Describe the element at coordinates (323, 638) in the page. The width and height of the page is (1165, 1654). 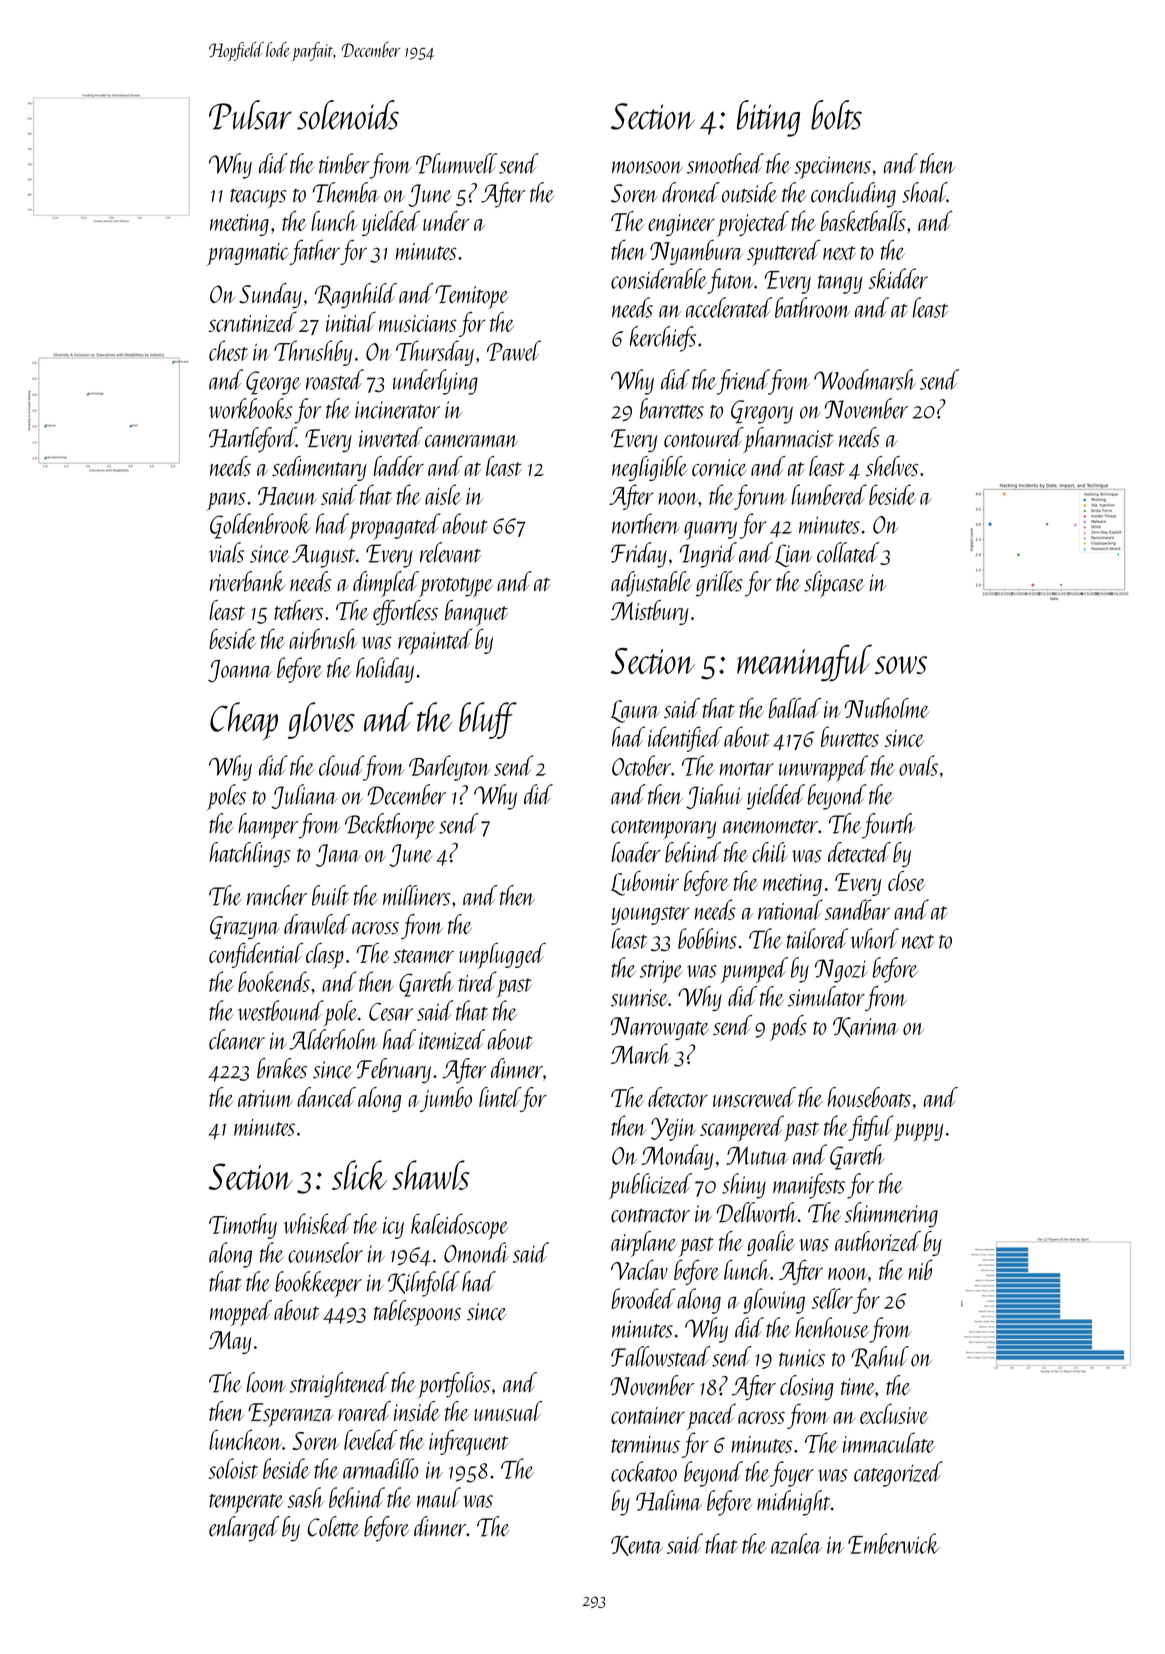
I see `airbrush` at that location.
